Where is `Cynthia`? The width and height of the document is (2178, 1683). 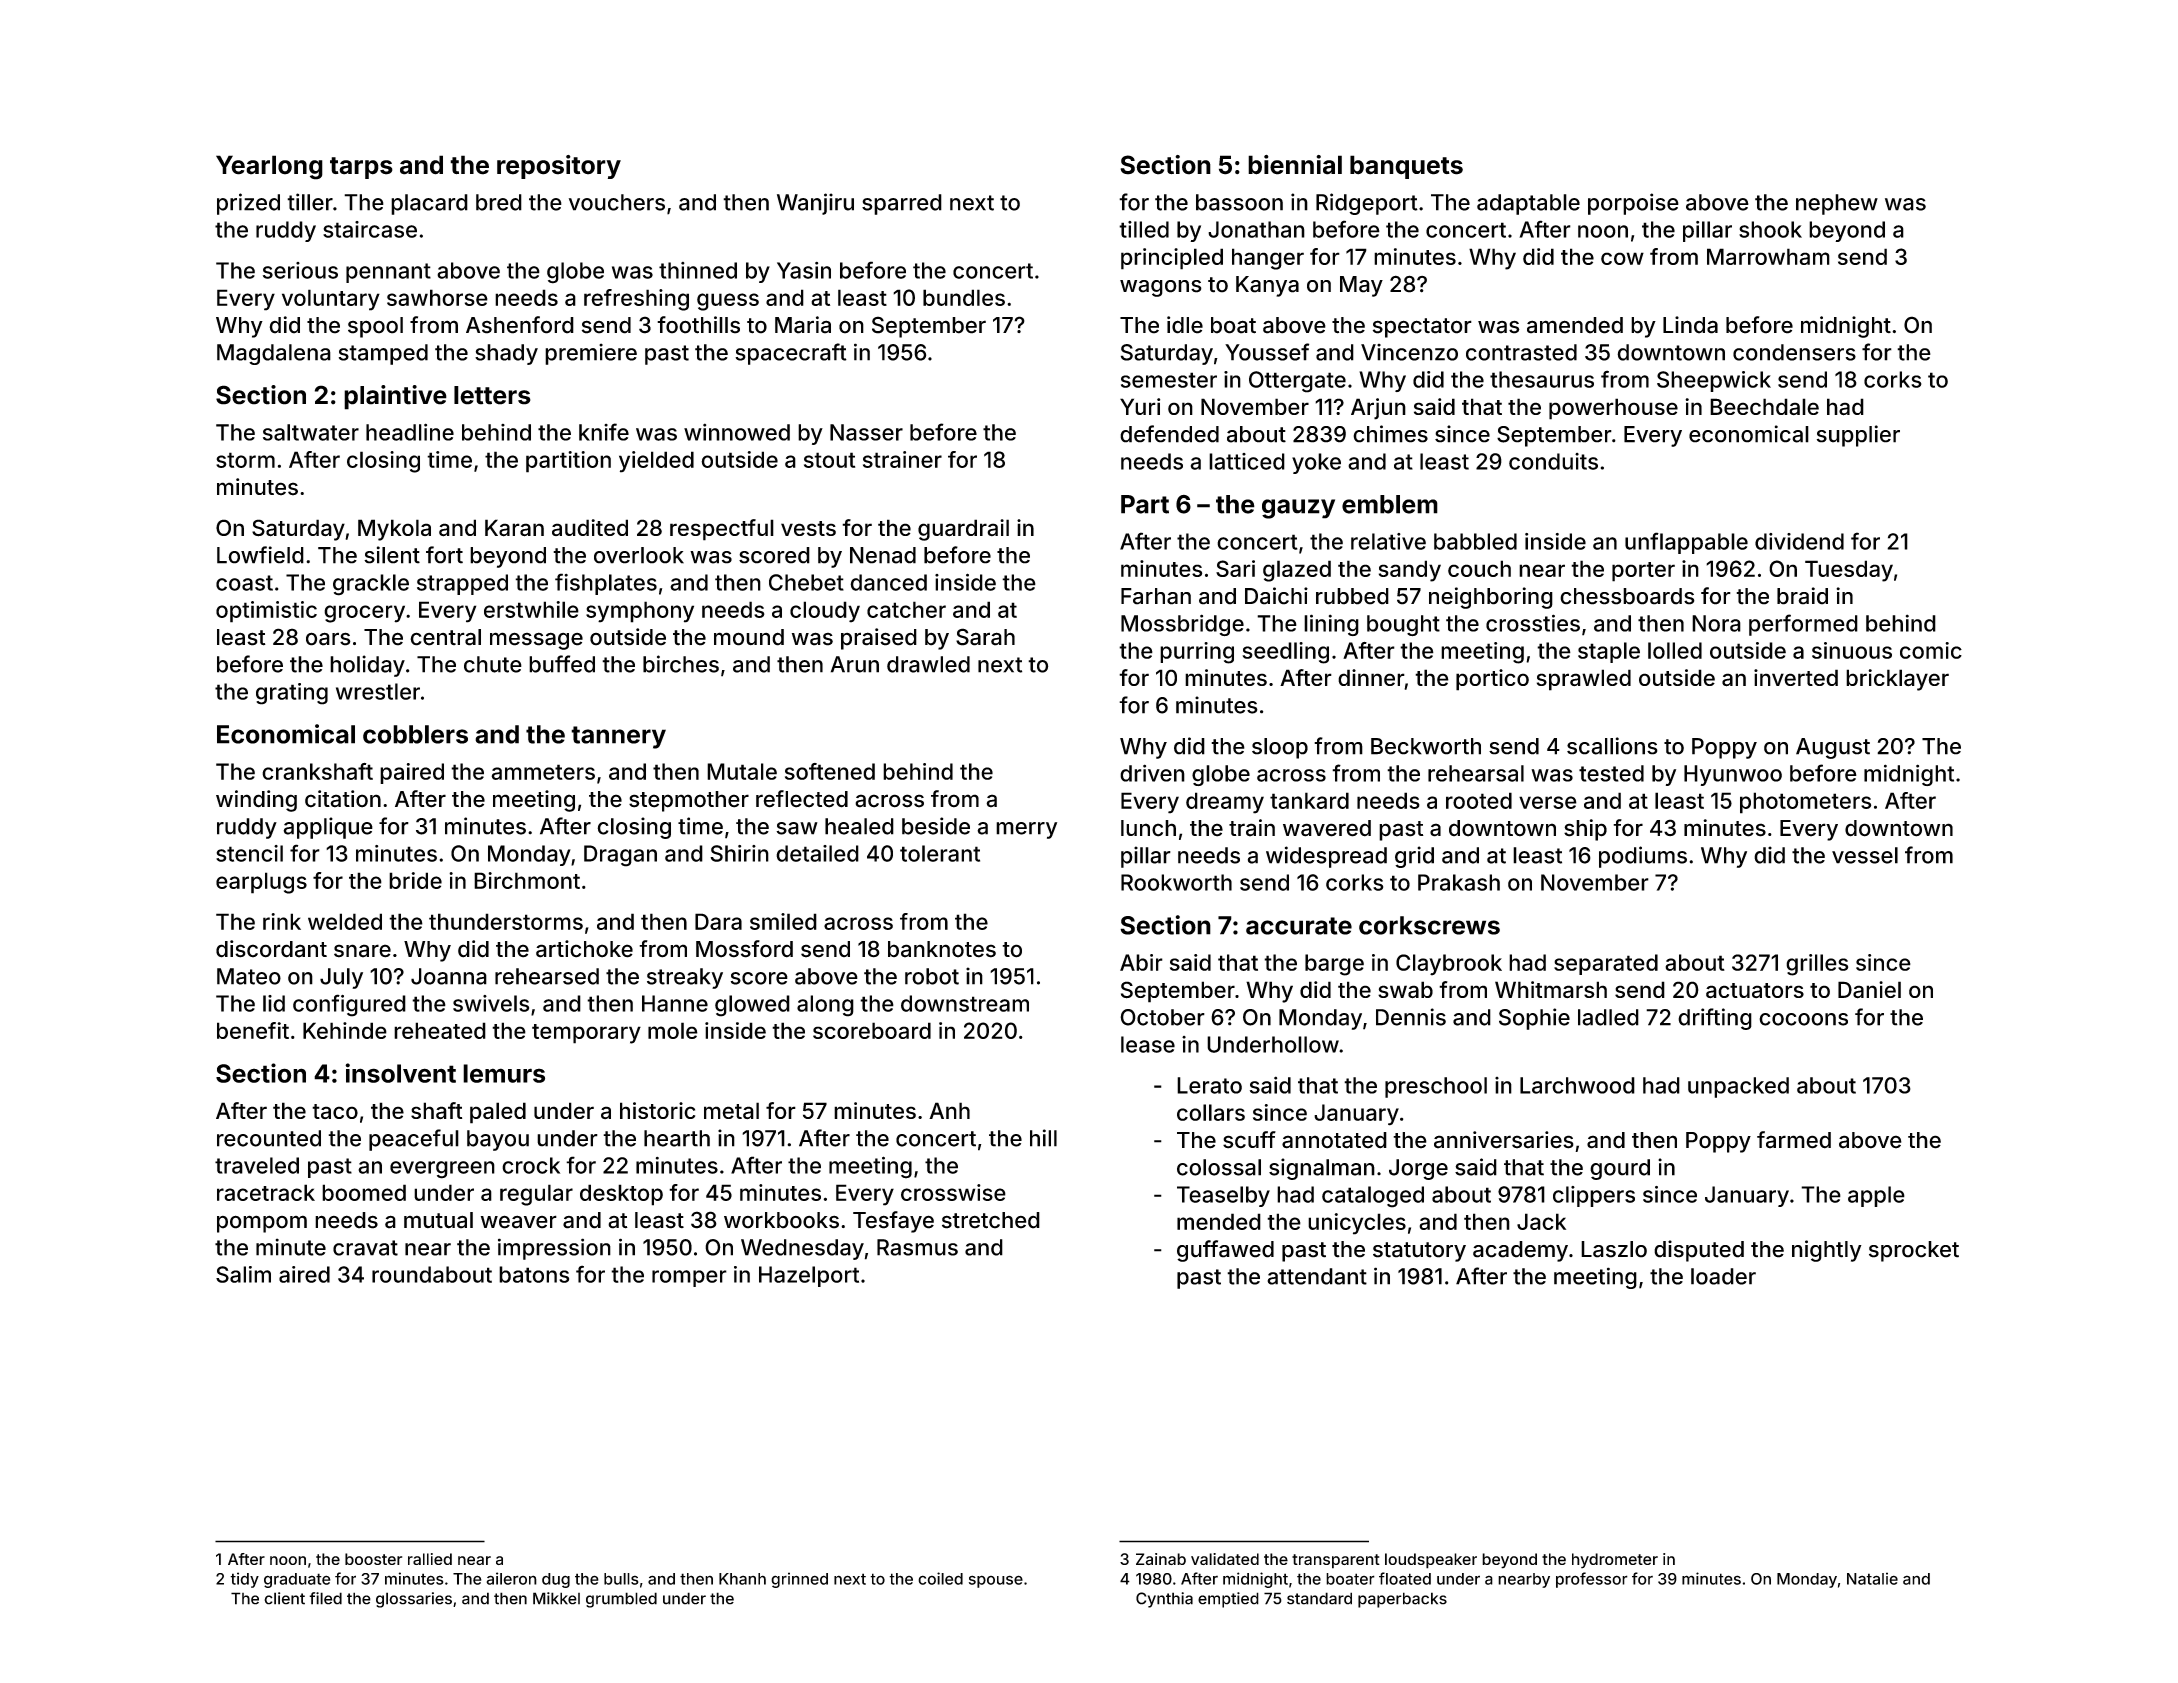 Cynthia is located at coordinates (1164, 1600).
